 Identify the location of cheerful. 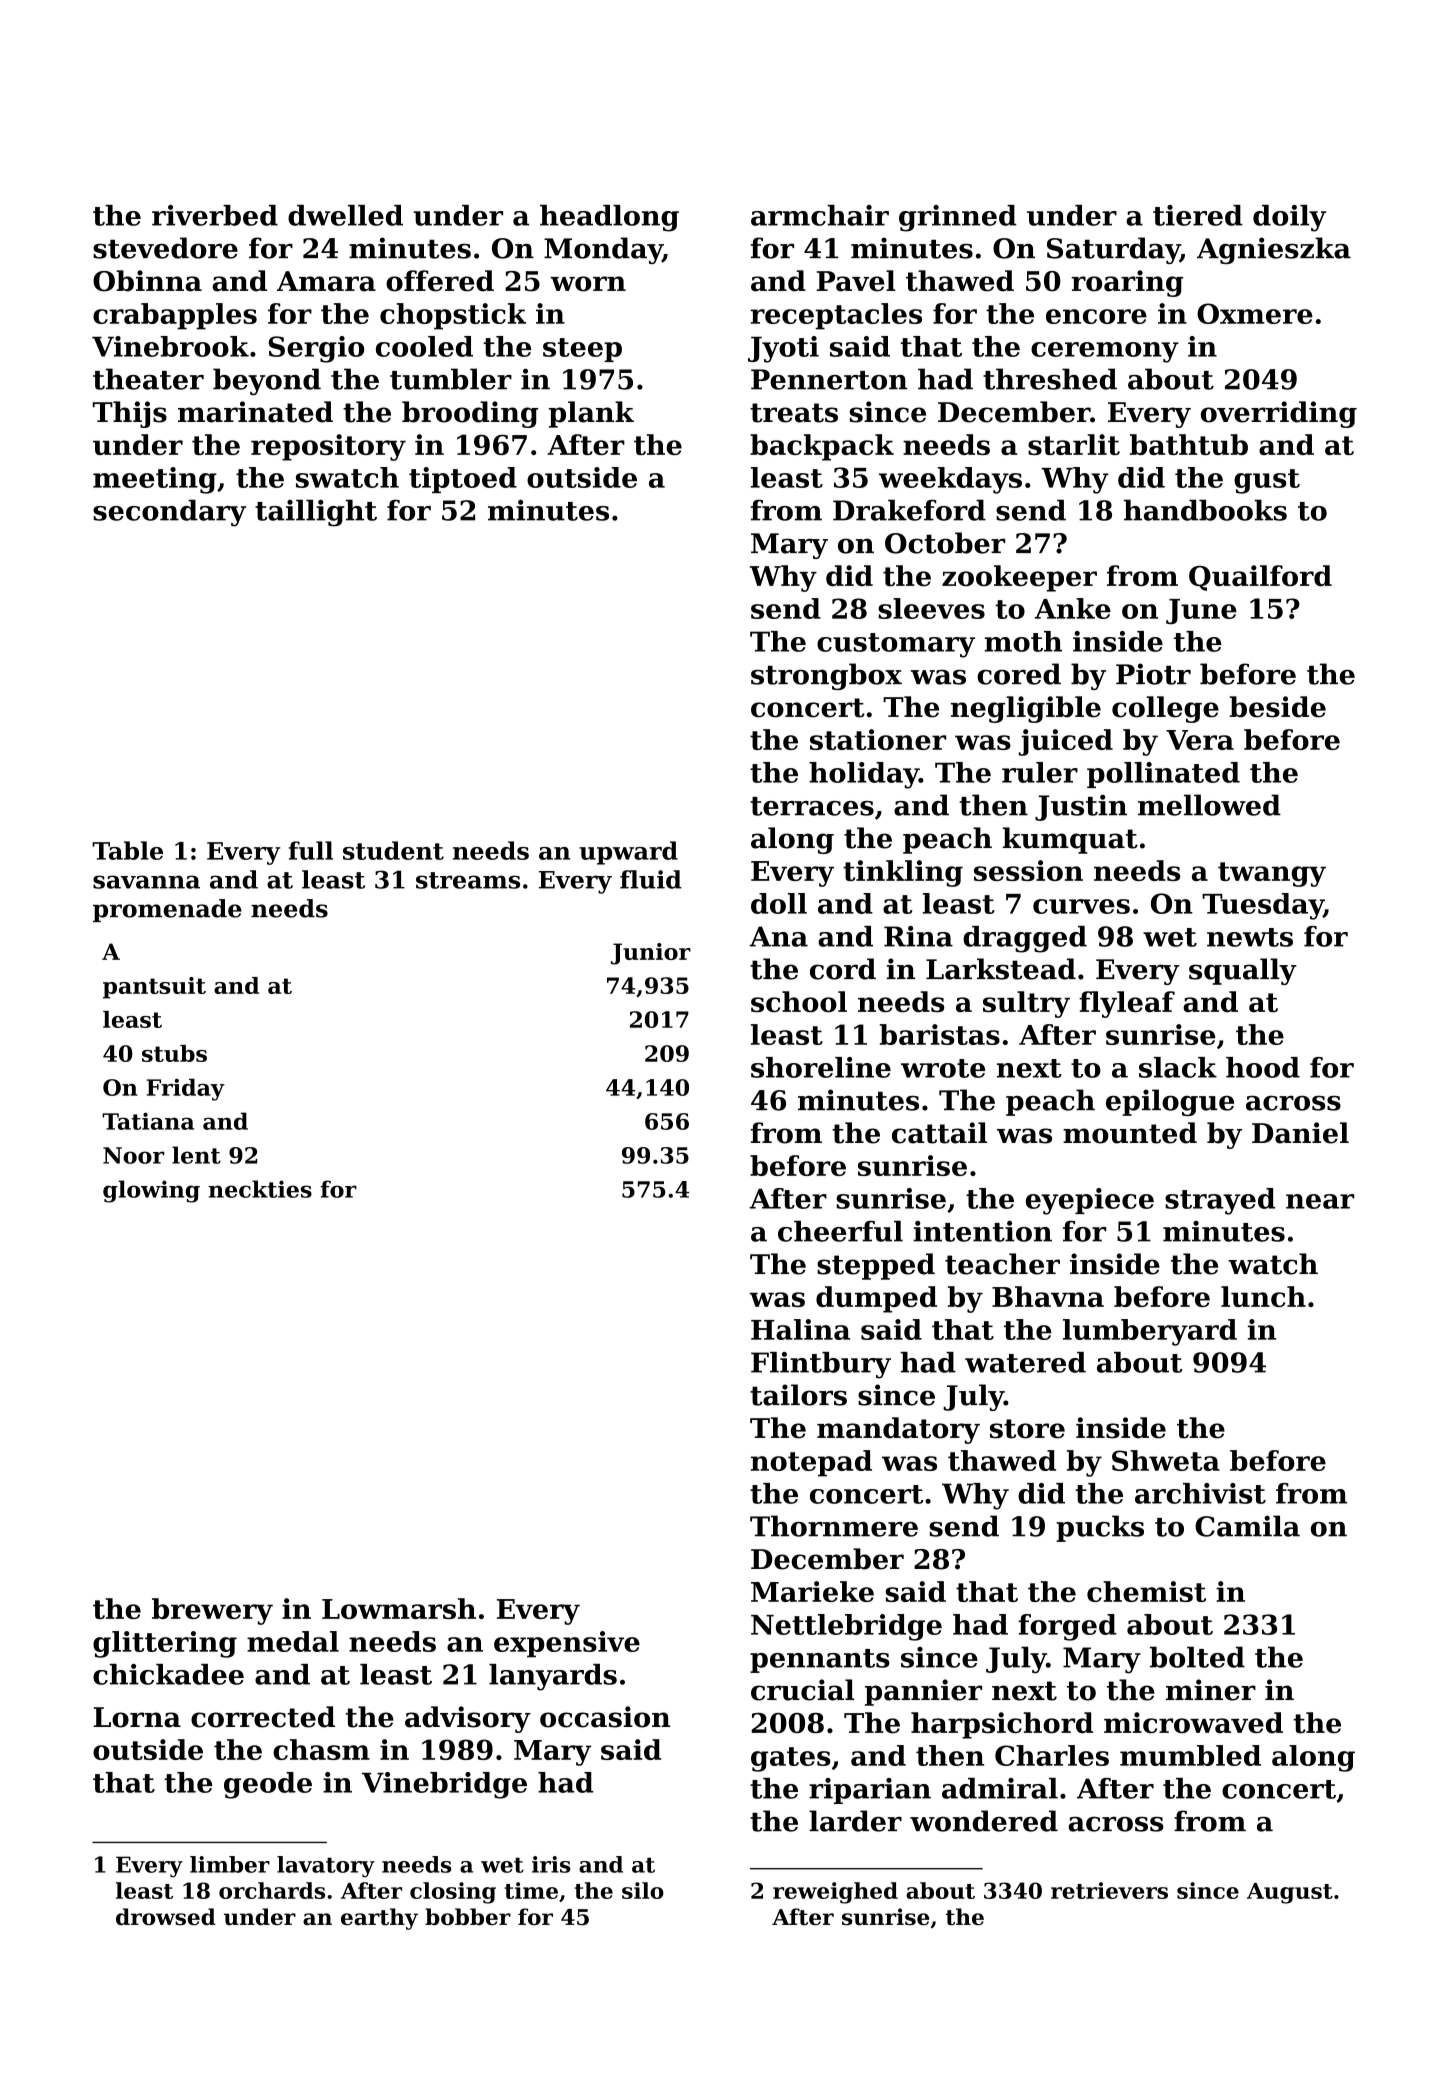
(840, 1231).
